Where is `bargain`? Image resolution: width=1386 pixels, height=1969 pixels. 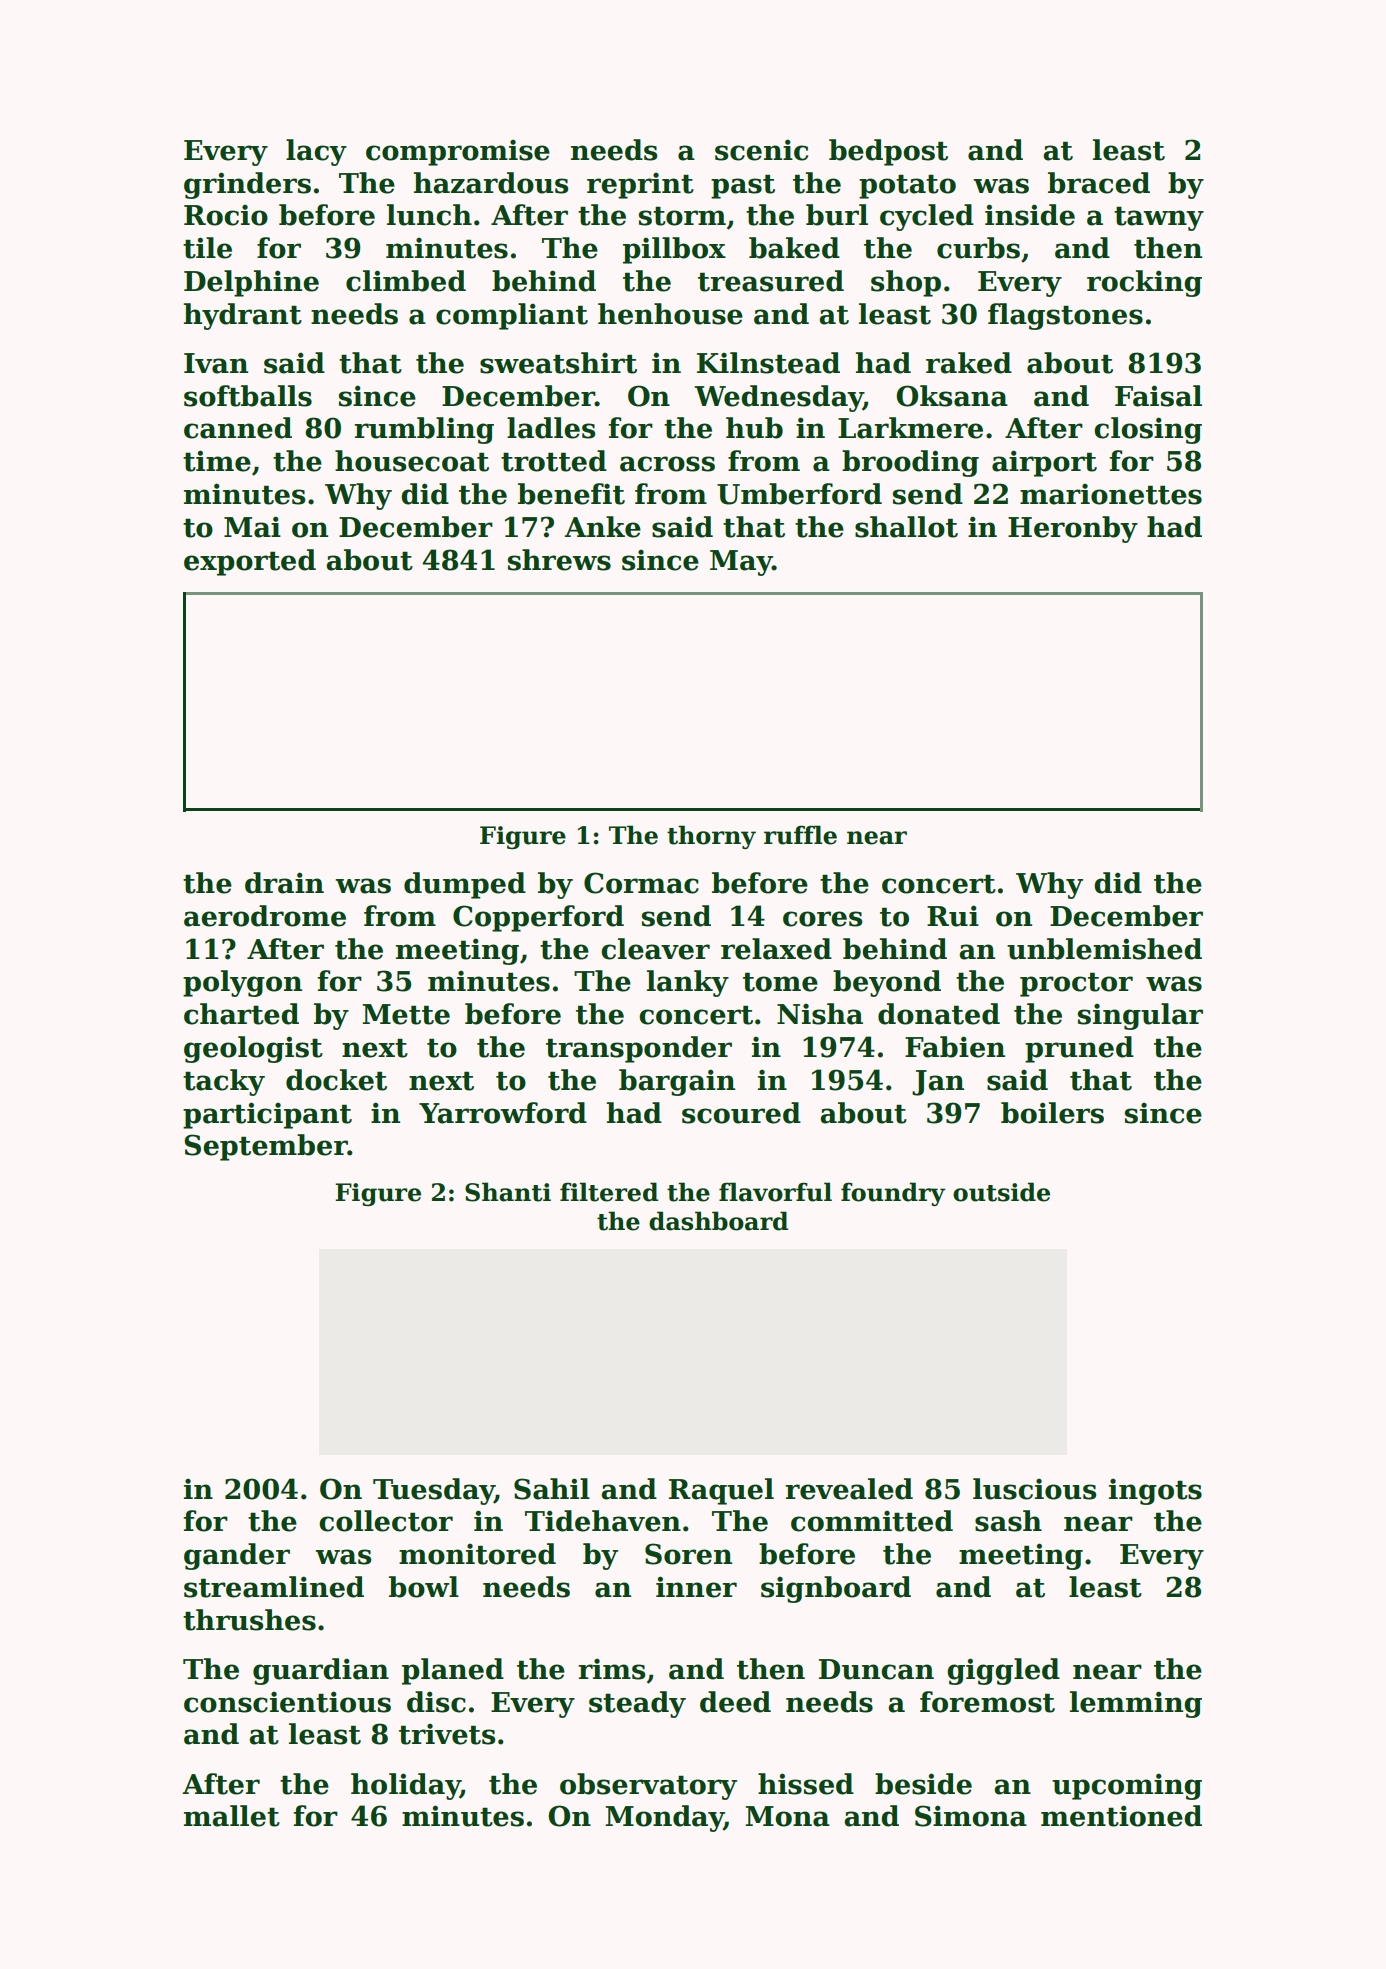
bargain is located at coordinates (677, 1082).
